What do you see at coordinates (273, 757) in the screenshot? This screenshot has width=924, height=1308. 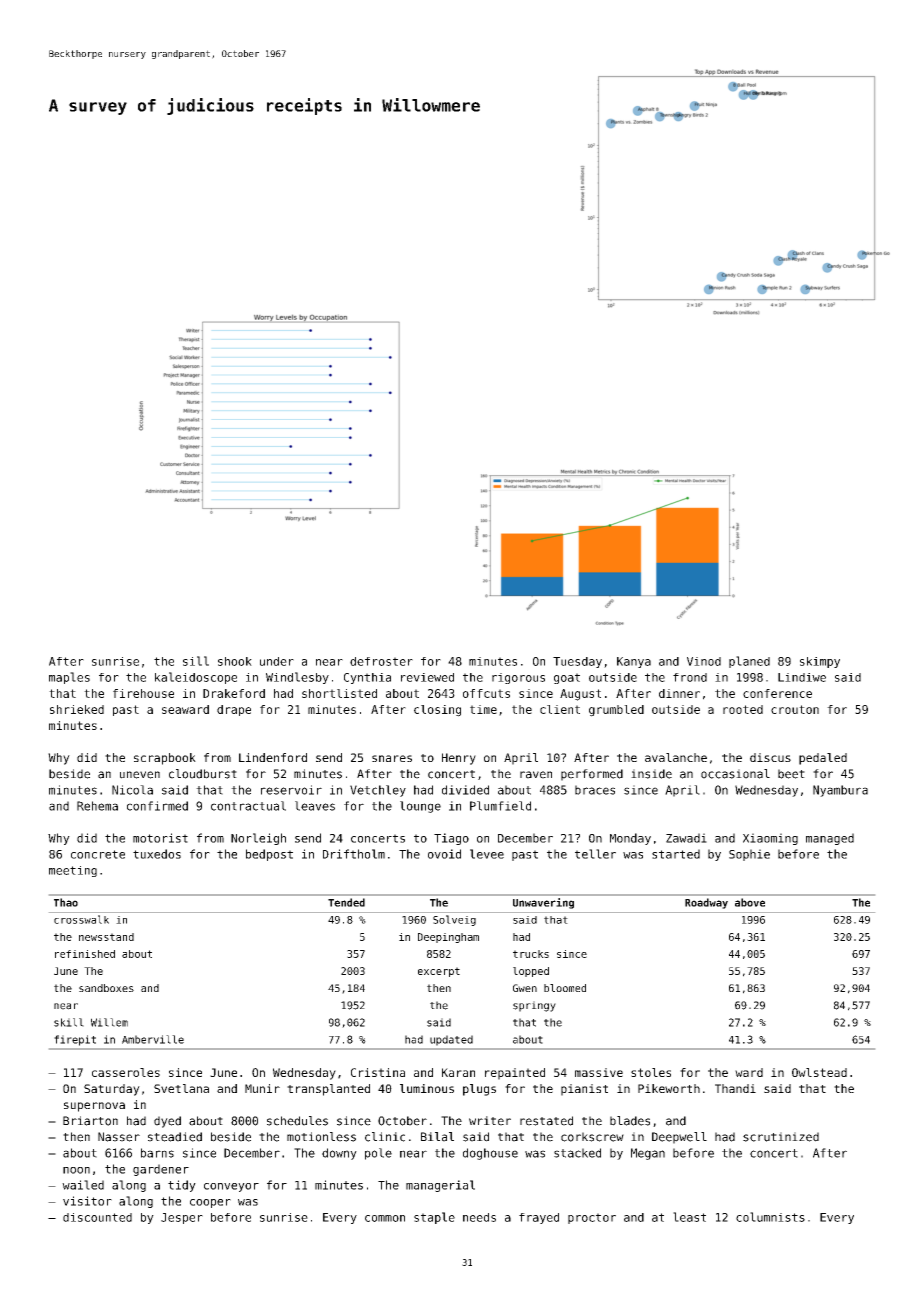 I see `Lindenford` at bounding box center [273, 757].
